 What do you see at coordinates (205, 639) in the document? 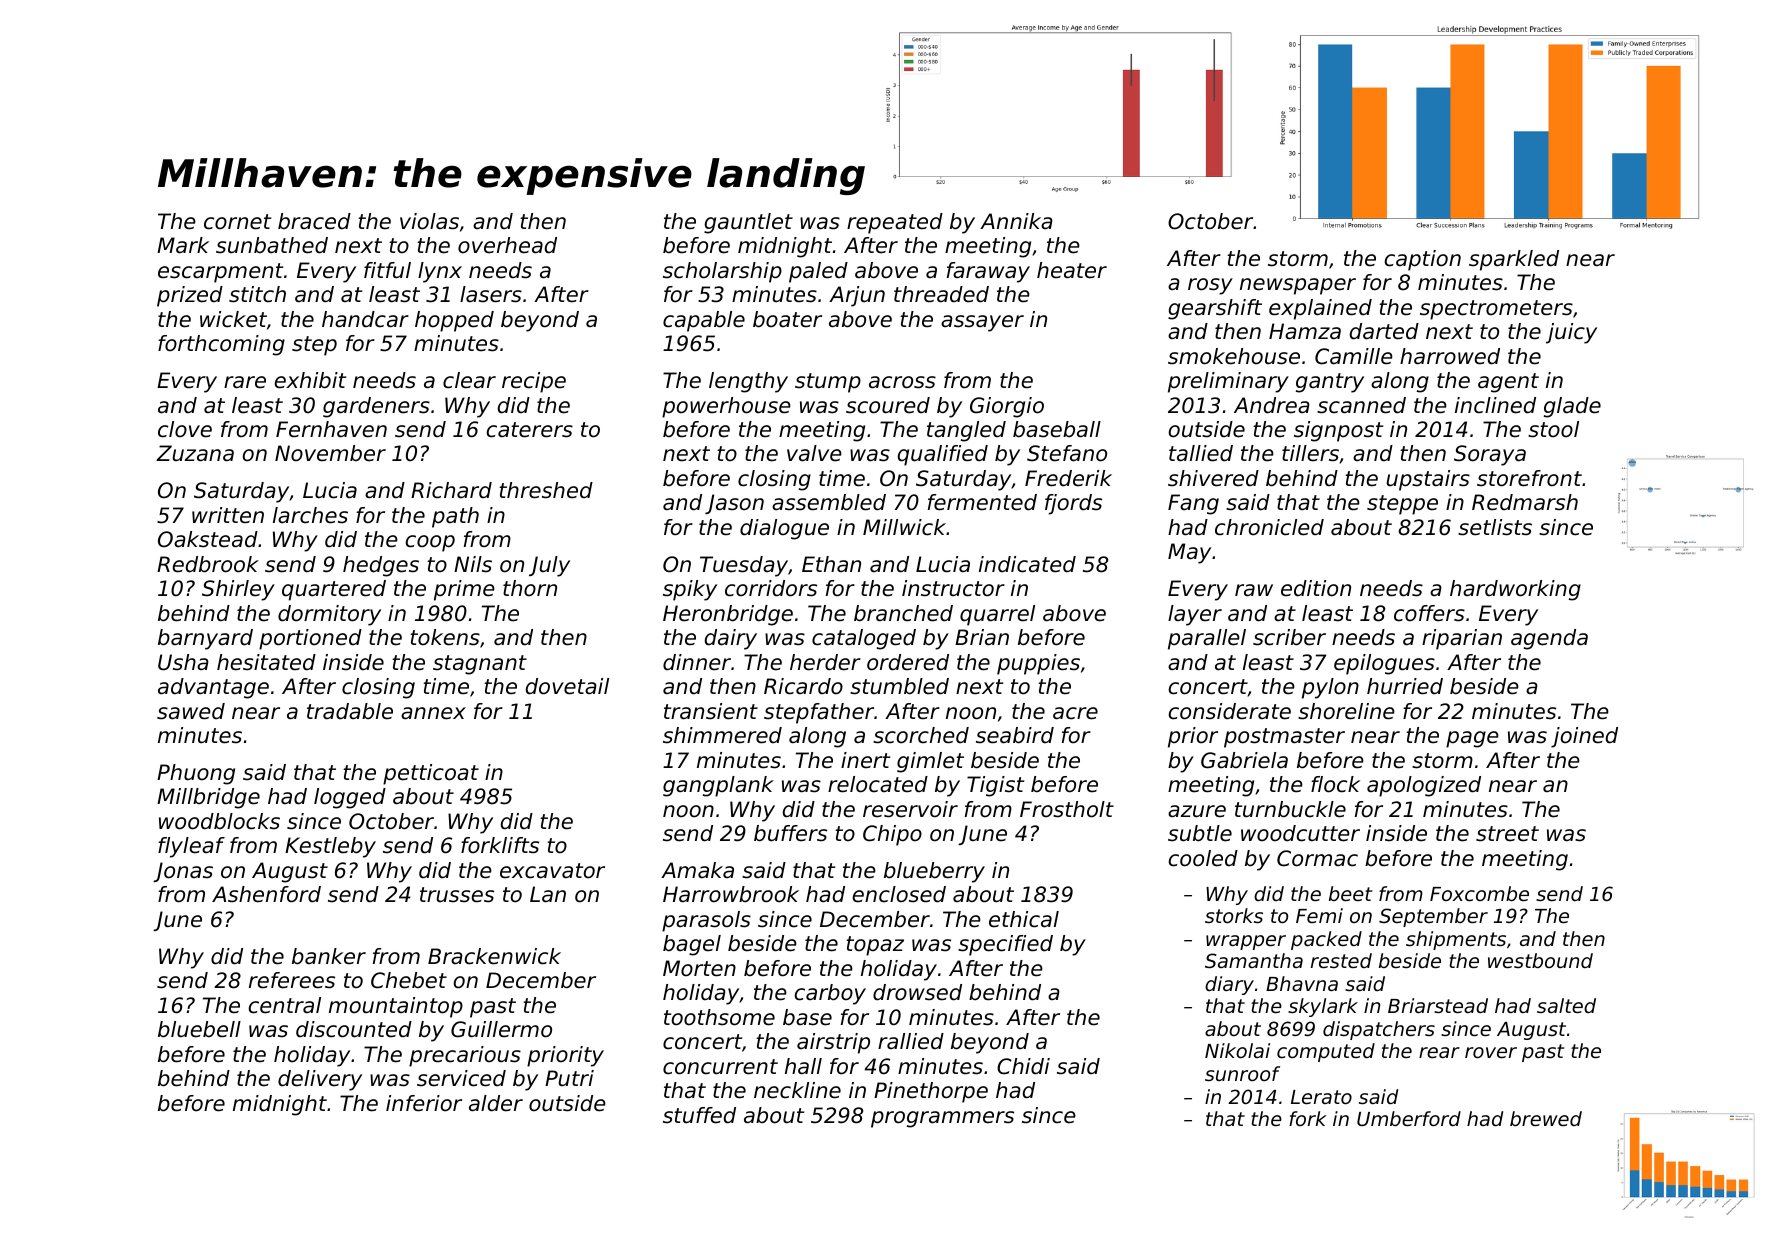
I see `barnyard` at bounding box center [205, 639].
